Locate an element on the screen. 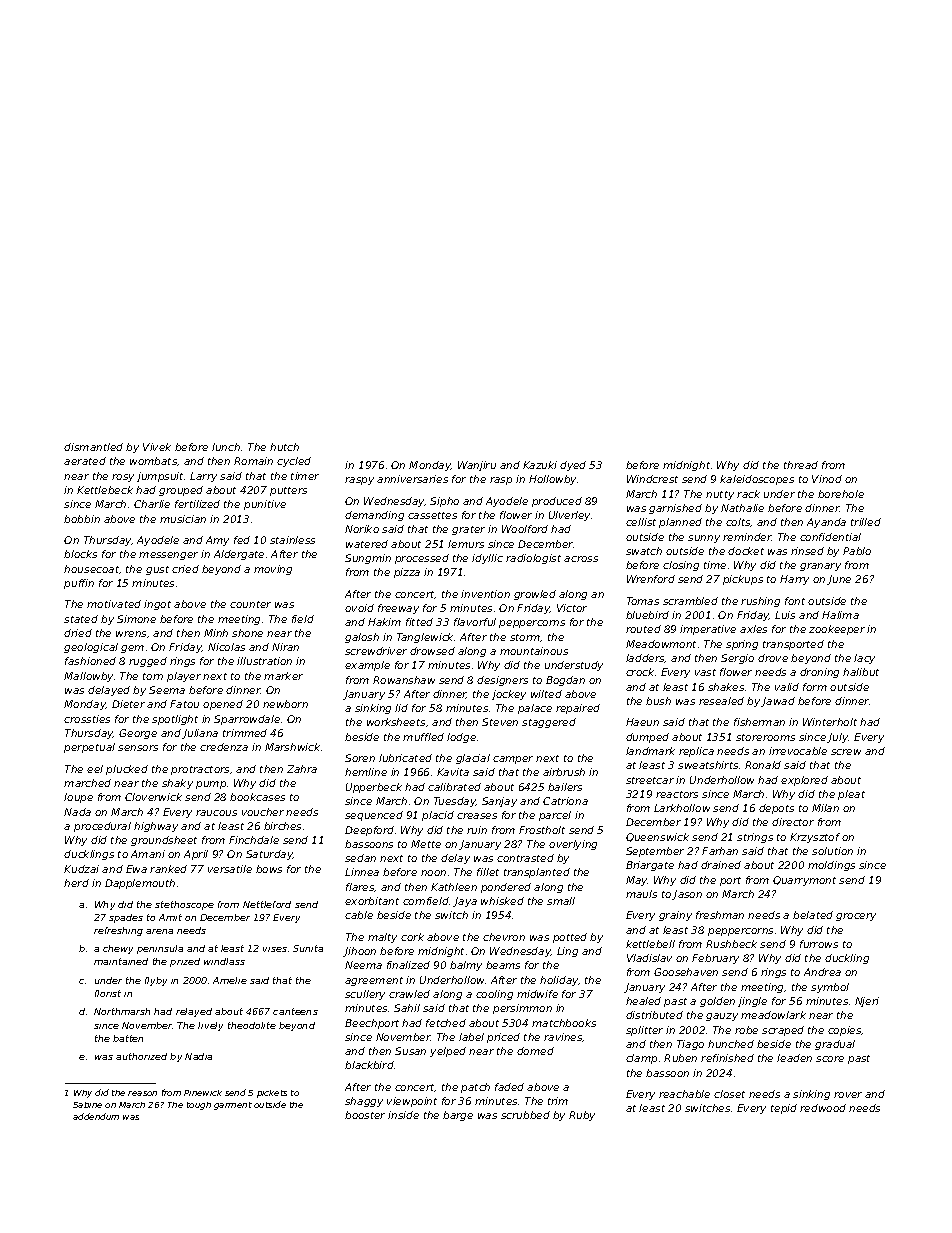 This screenshot has height=1233, width=952. Amit is located at coordinates (170, 917).
